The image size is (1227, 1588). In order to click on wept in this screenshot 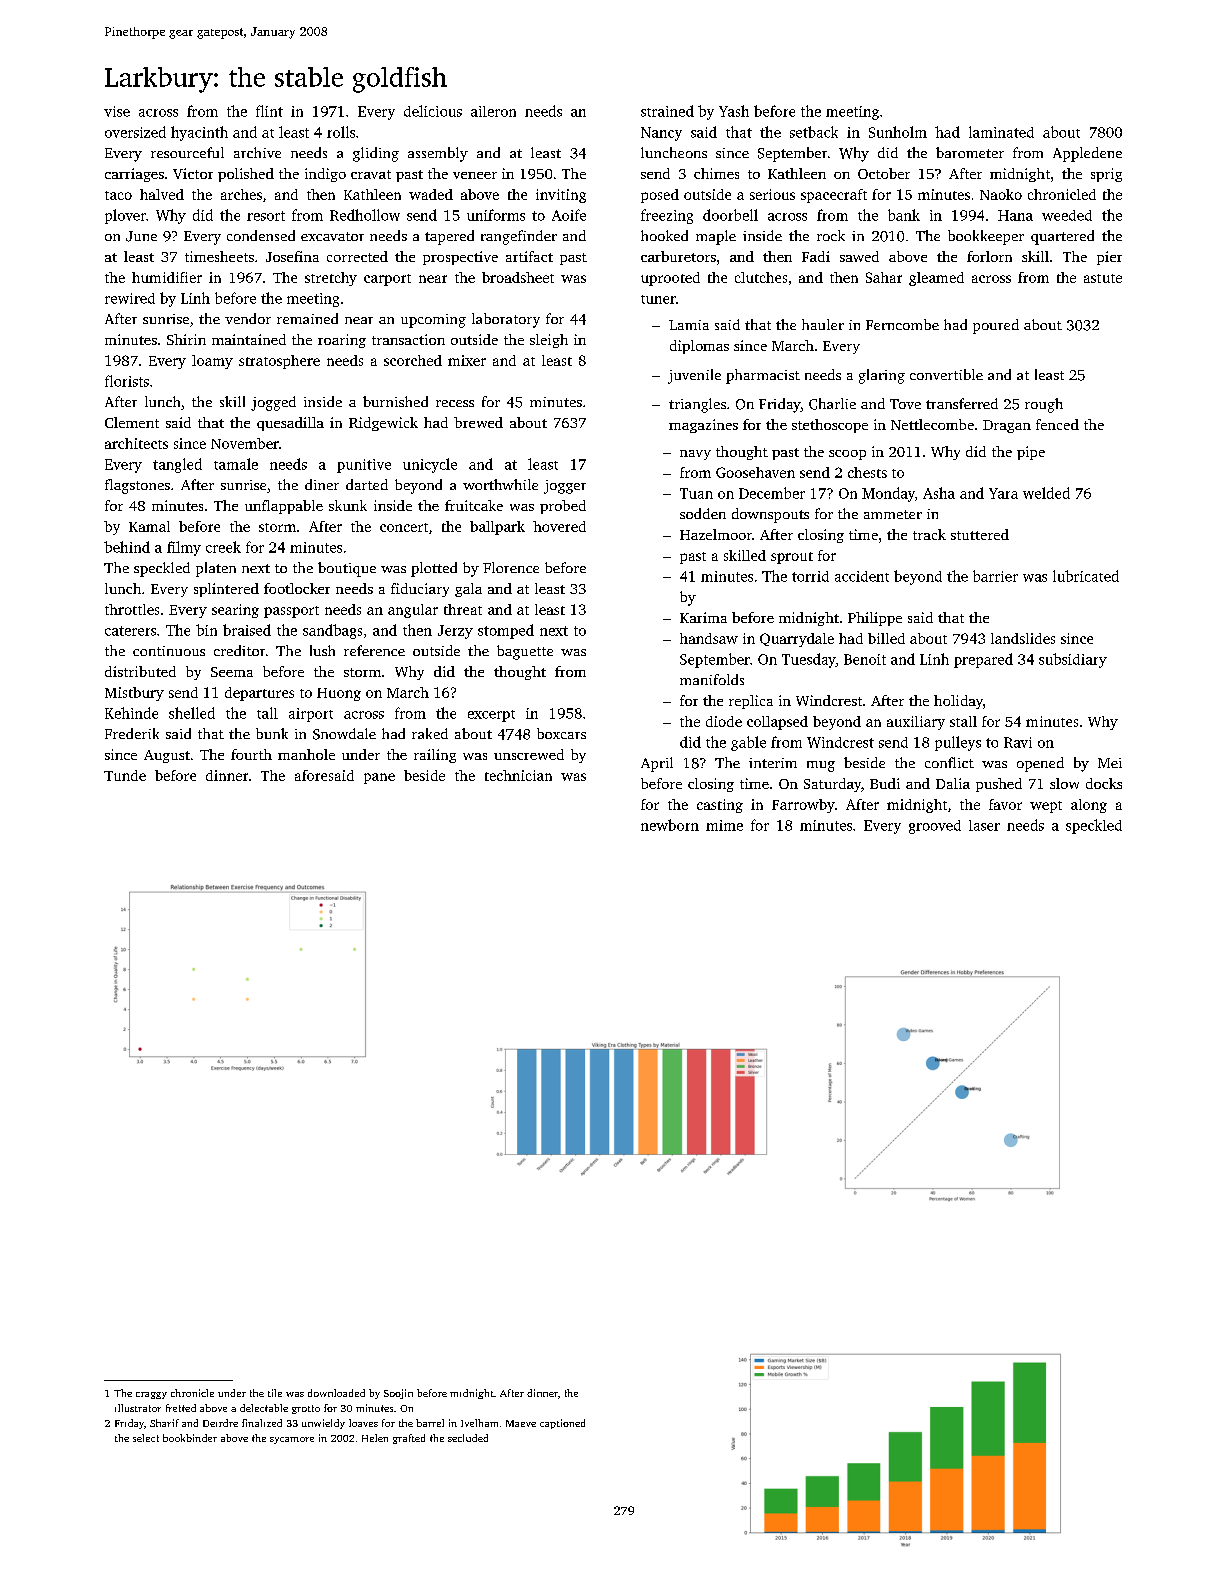, I will do `click(1046, 807)`.
